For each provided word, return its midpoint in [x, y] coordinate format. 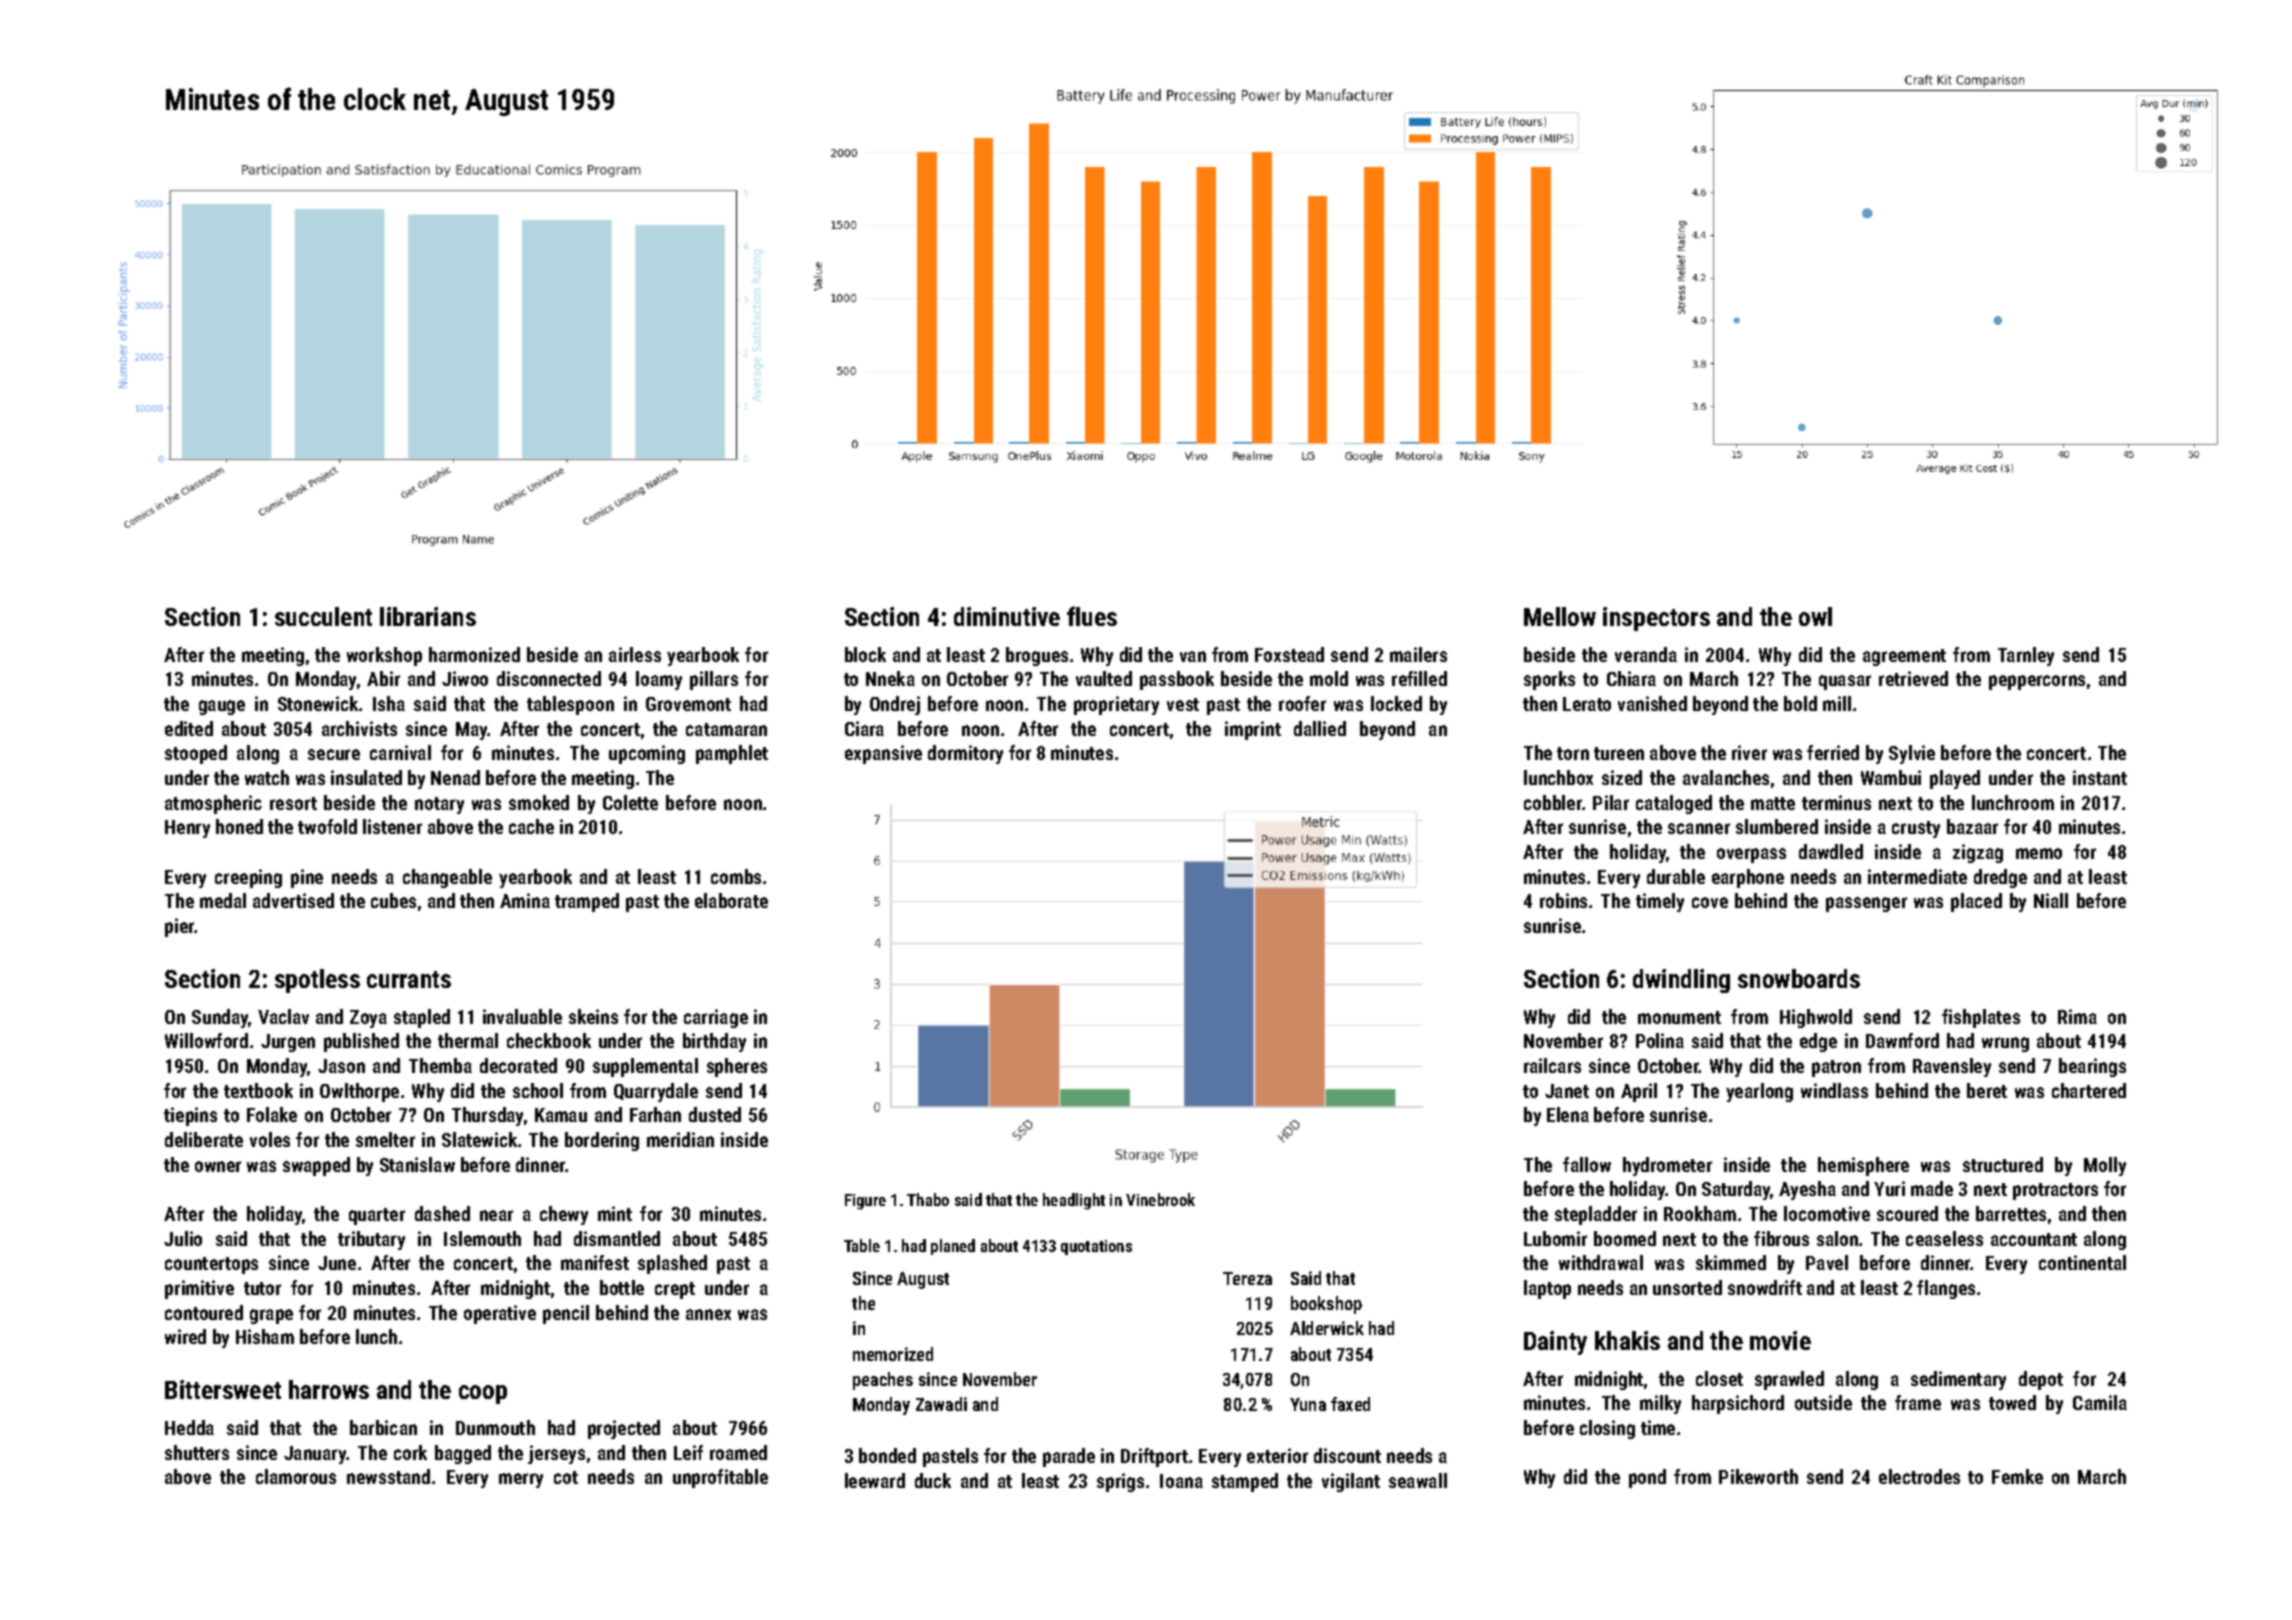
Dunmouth [495, 1427]
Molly [2105, 1166]
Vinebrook [1160, 1199]
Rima [2077, 1016]
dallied [1320, 728]
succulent [323, 616]
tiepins [190, 1116]
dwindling [1681, 981]
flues [1092, 616]
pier [180, 927]
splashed [672, 1264]
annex [708, 1314]
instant [2100, 777]
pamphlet [732, 754]
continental [2082, 1262]
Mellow [1560, 616]
